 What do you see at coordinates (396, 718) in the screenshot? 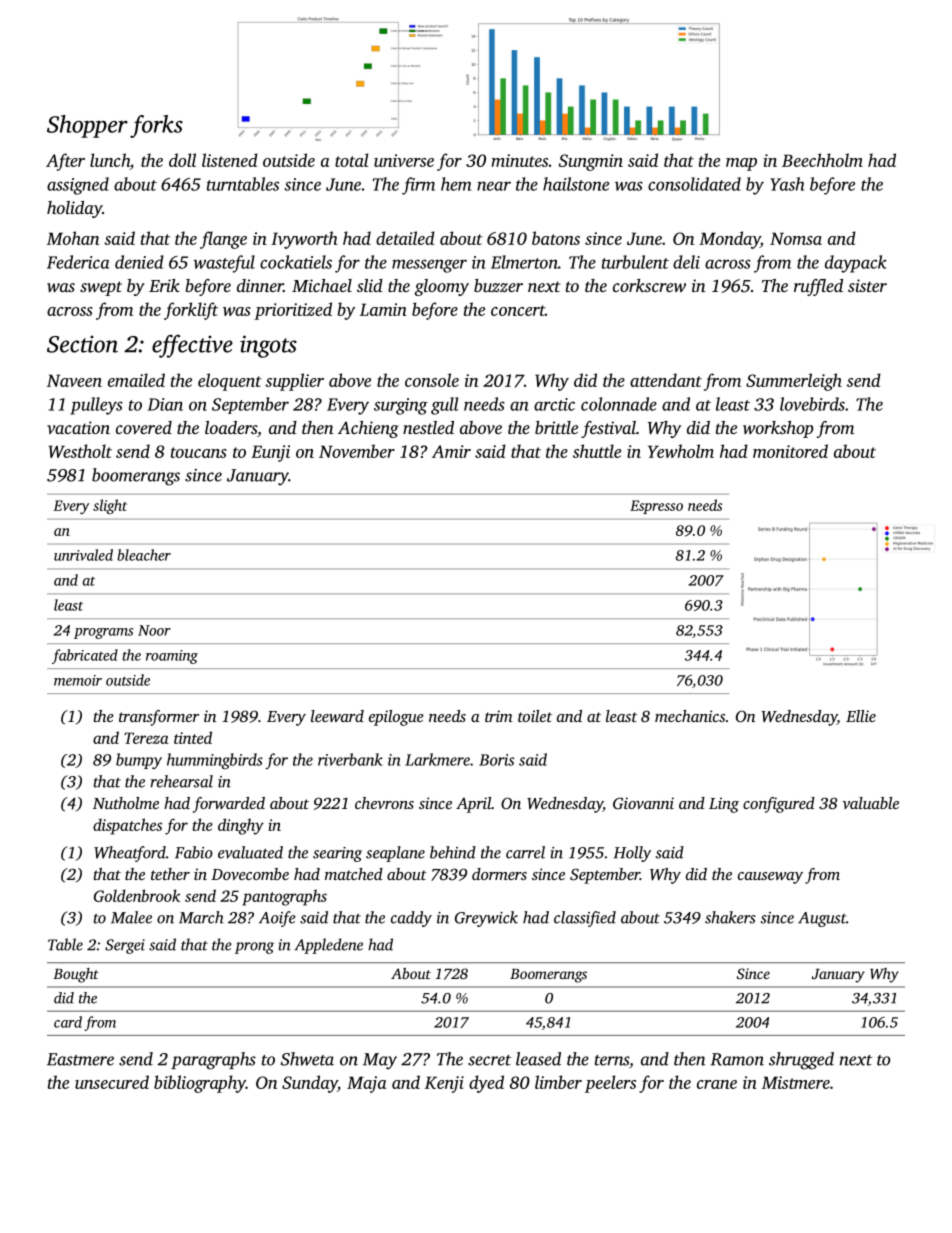
I see `epilogue` at bounding box center [396, 718].
